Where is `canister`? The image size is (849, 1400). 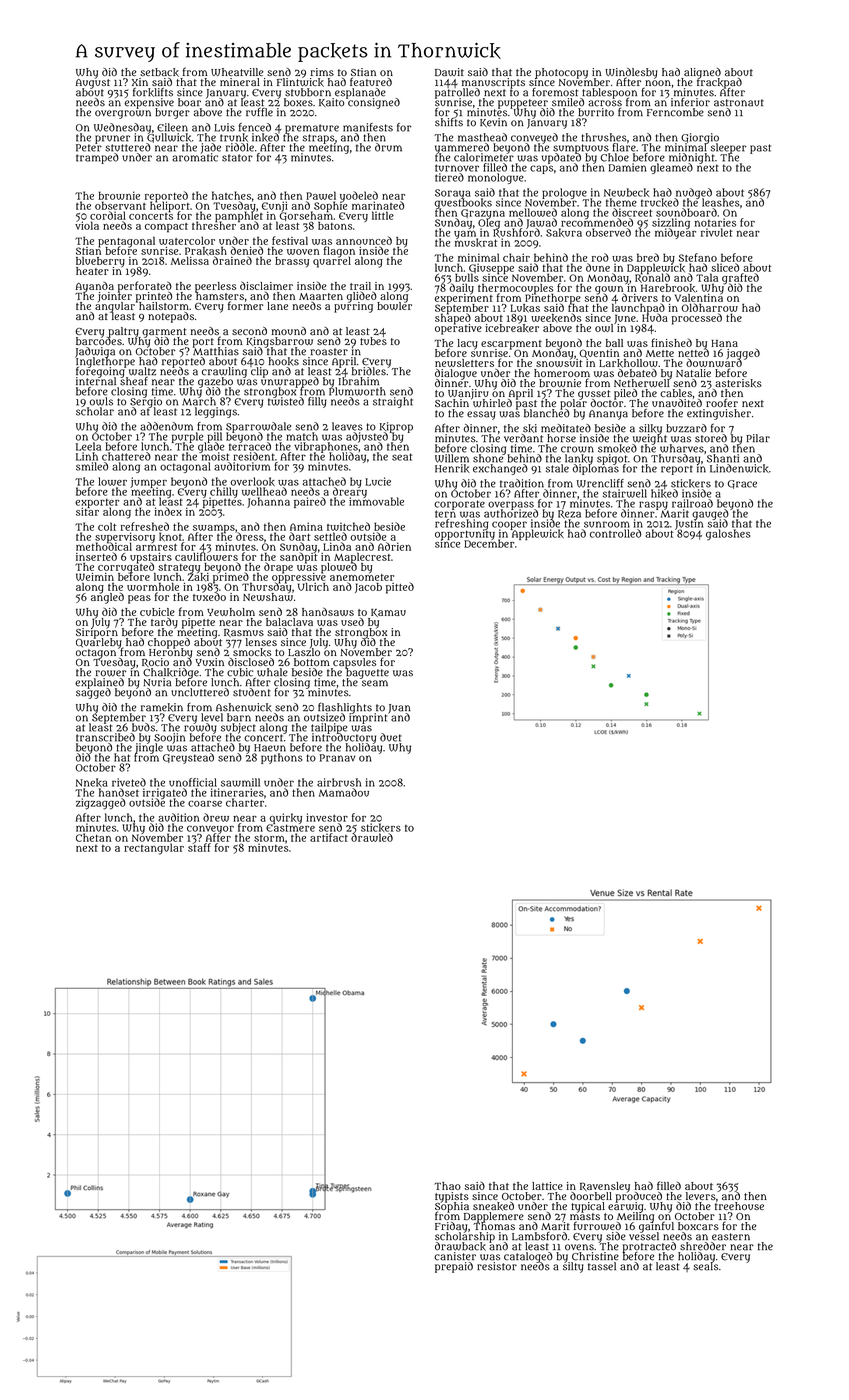 canister is located at coordinates (455, 1256).
